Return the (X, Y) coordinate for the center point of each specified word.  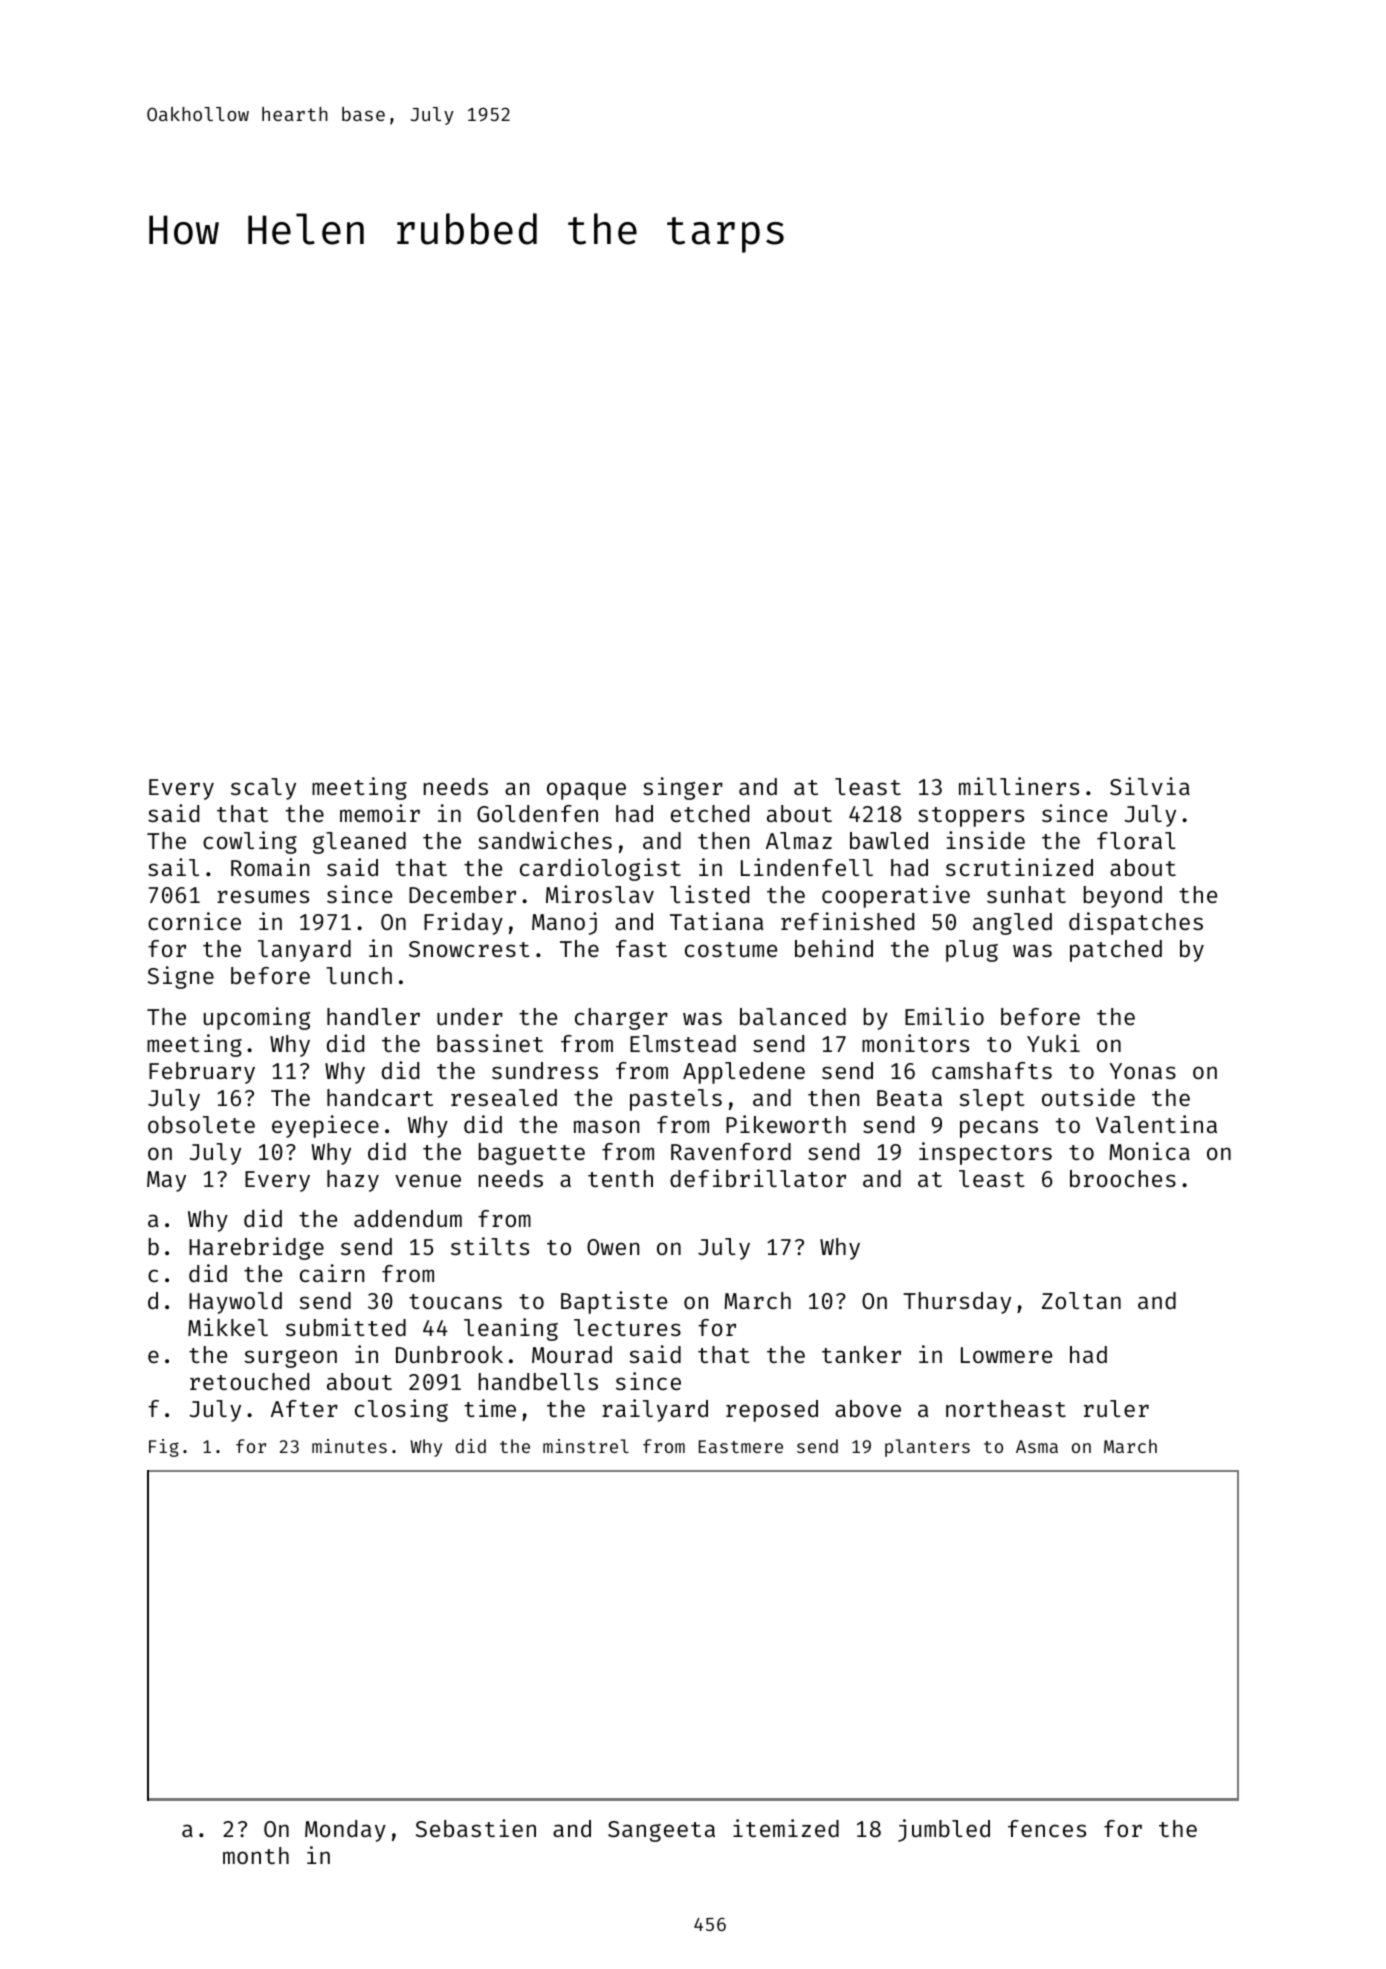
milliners (1019, 786)
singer (683, 788)
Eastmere (741, 1446)
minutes (349, 1446)
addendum (408, 1218)
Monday (345, 1831)
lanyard (304, 951)
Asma (1037, 1446)
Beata (909, 1098)
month (256, 1855)
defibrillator (758, 1178)
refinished (847, 921)
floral (1136, 840)
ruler (1116, 1408)
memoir (380, 813)
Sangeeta (661, 1831)
